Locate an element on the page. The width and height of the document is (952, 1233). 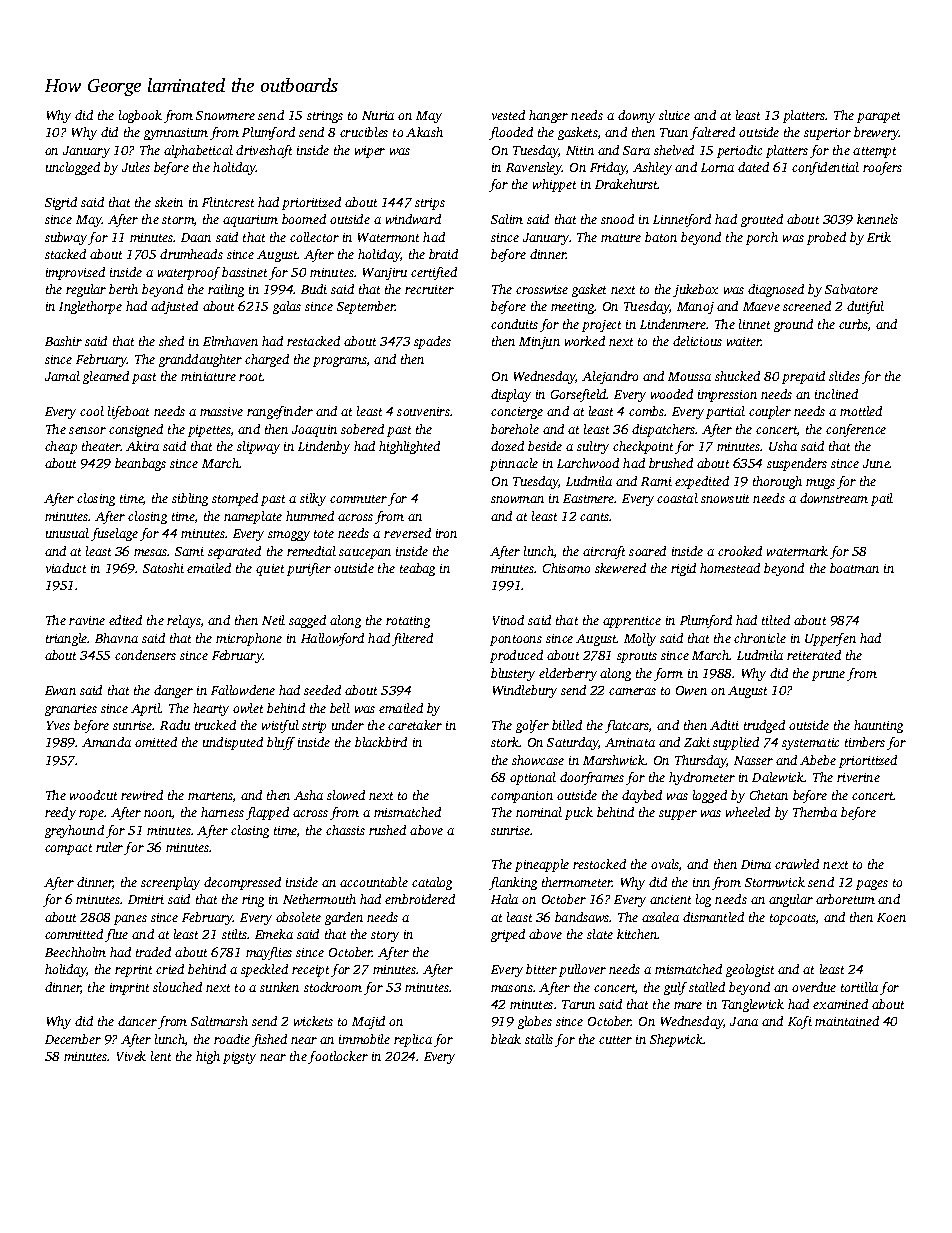
logbook is located at coordinates (140, 116).
